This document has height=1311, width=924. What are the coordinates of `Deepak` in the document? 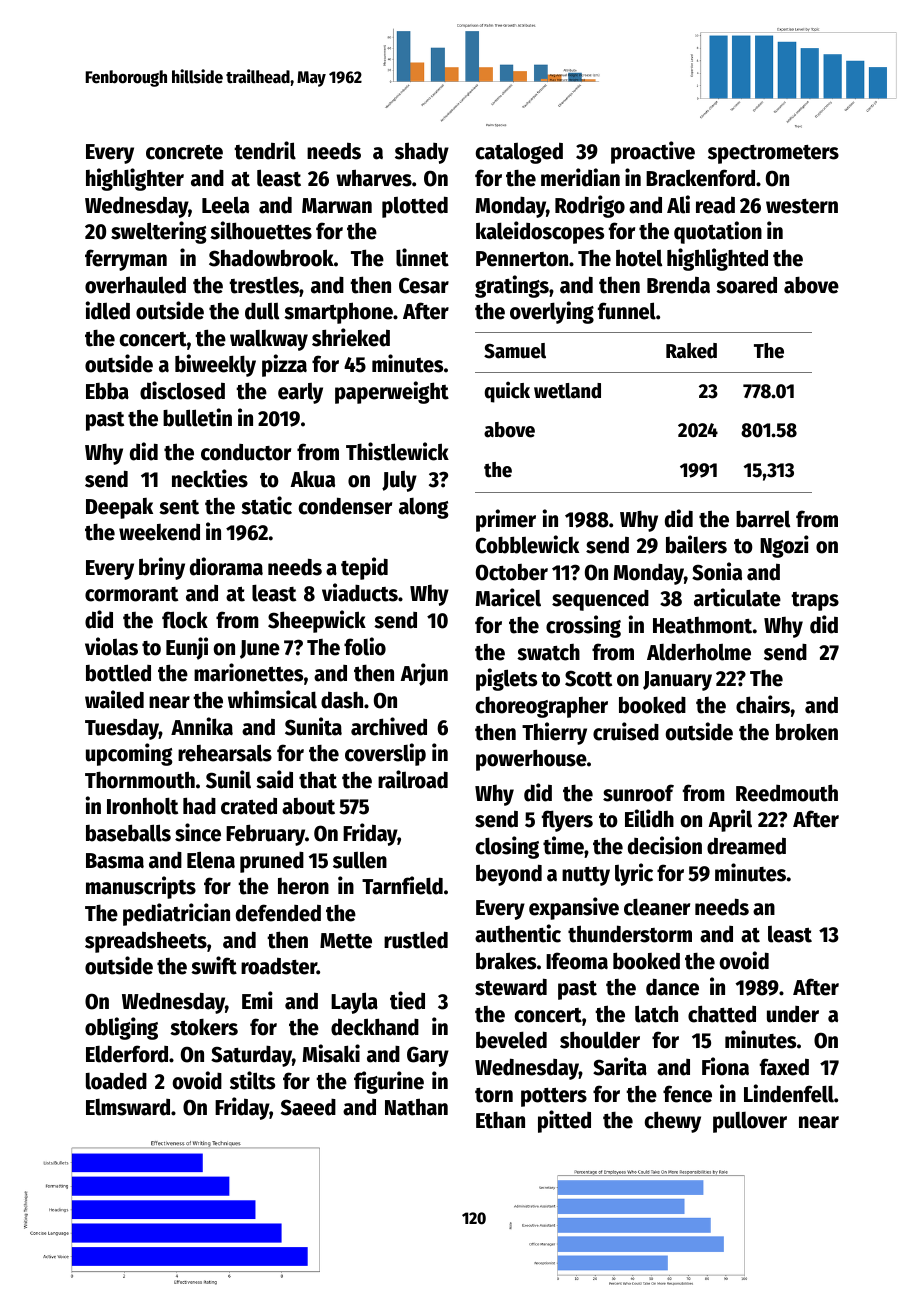 It's located at (119, 508).
